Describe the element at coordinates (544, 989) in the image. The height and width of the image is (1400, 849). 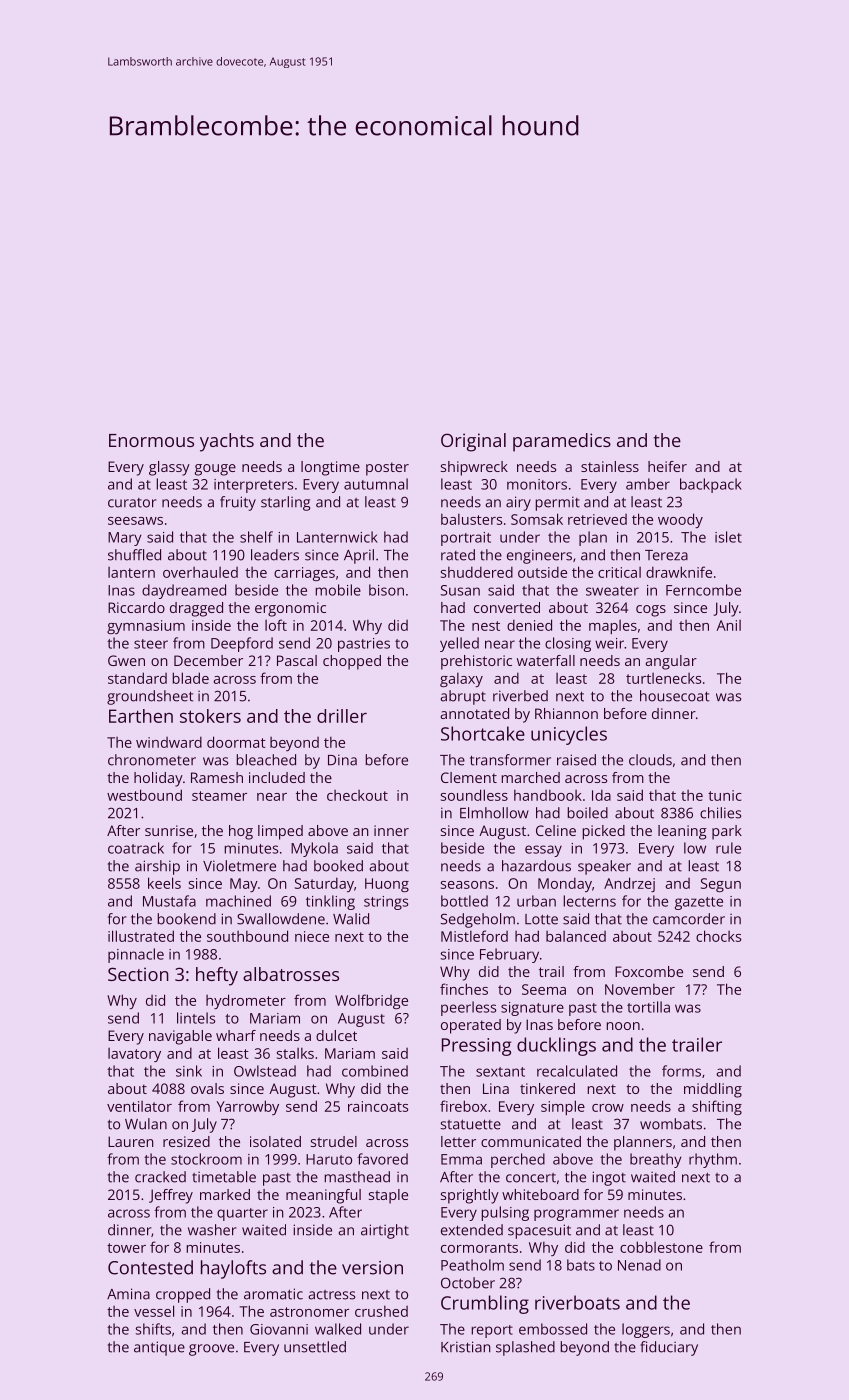
I see `Seema` at that location.
